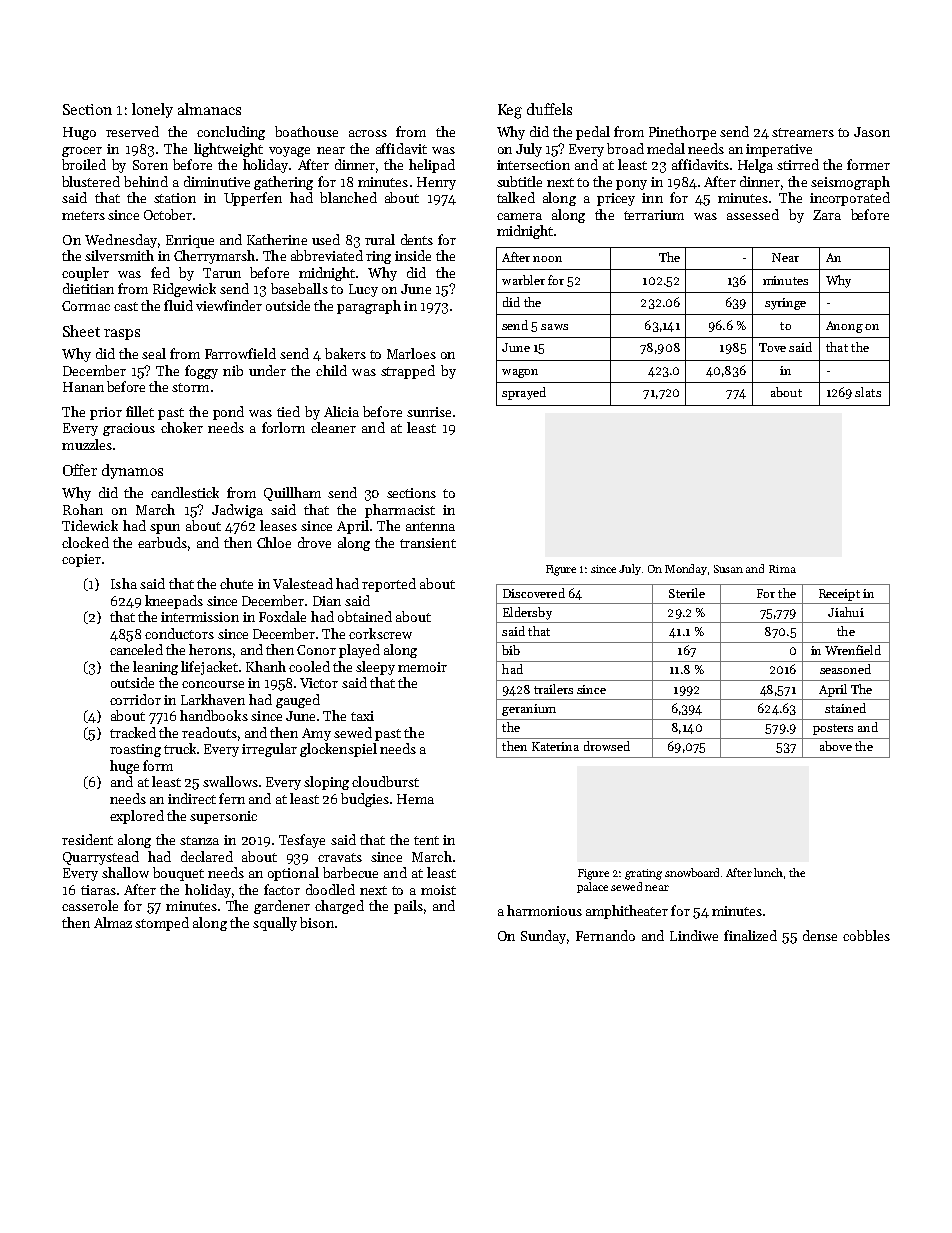 The height and width of the screenshot is (1233, 952). Describe the element at coordinates (162, 924) in the screenshot. I see `stomped` at that location.
